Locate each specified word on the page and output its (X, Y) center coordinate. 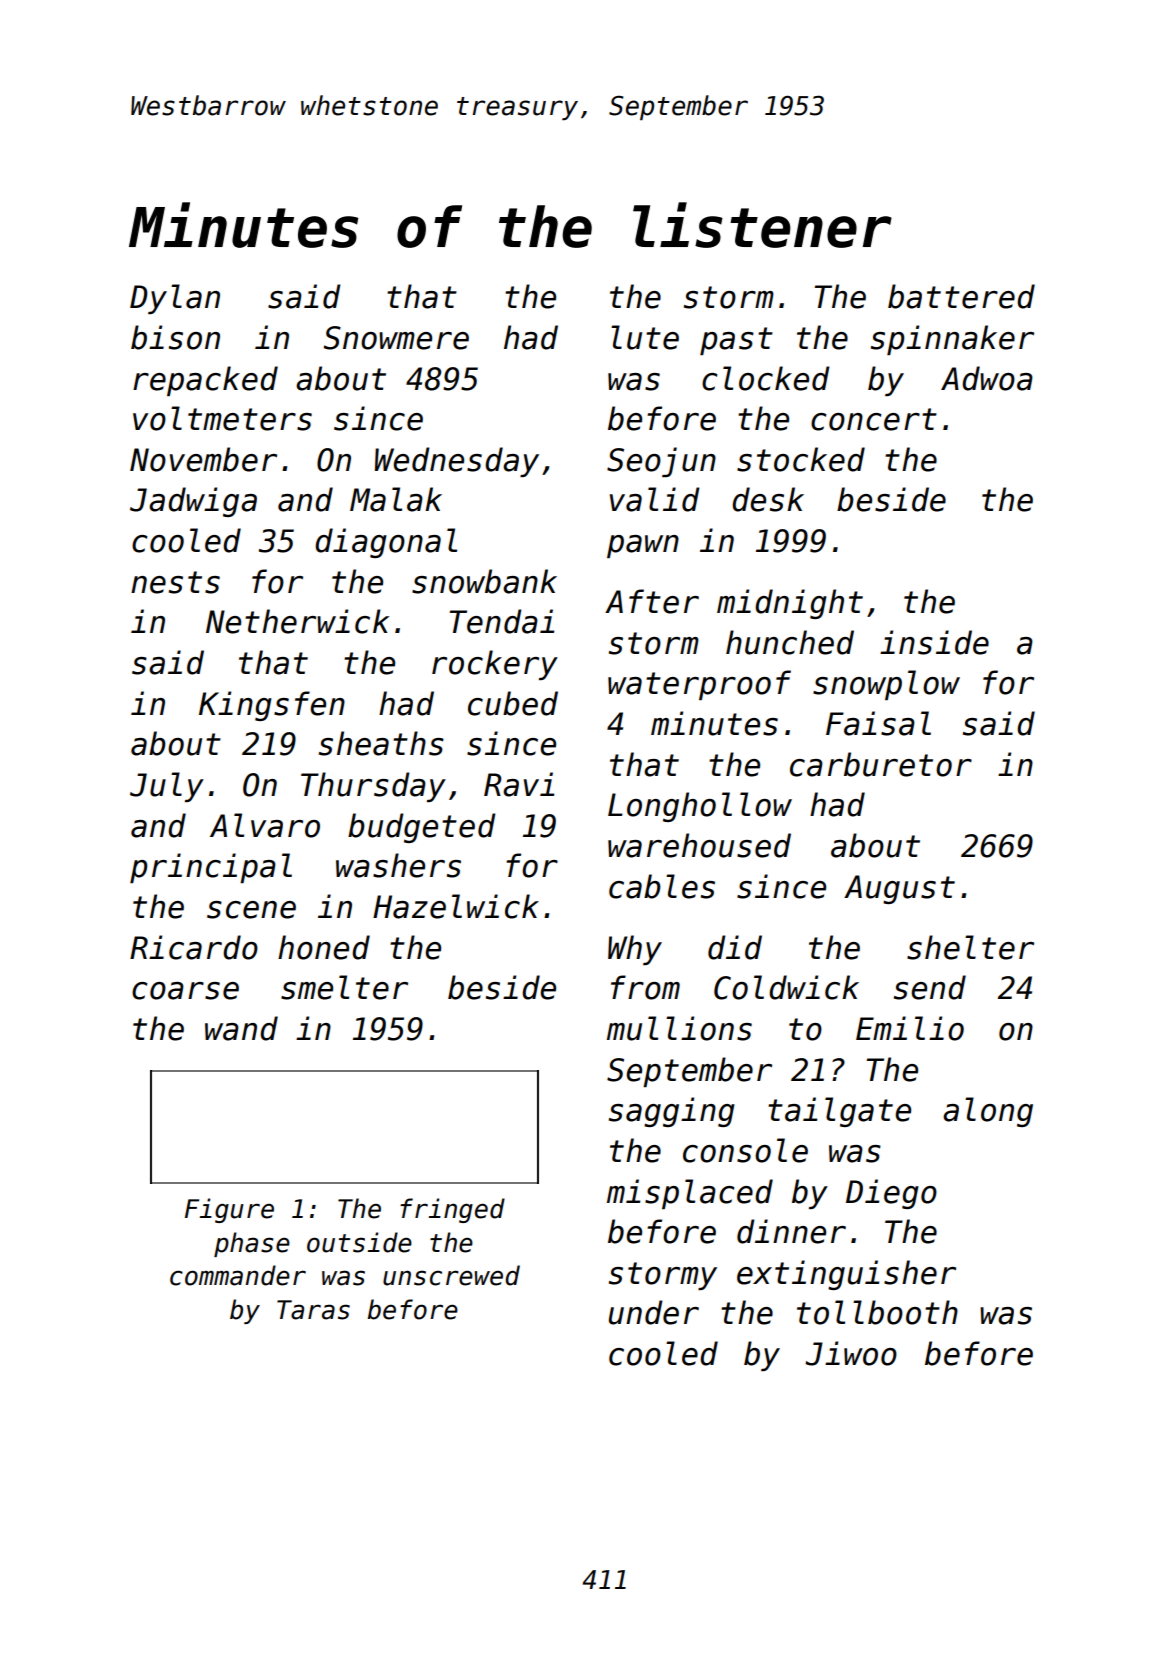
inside (934, 642)
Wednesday (457, 462)
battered (961, 296)
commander (238, 1275)
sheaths (381, 743)
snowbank (484, 581)
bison (175, 337)
